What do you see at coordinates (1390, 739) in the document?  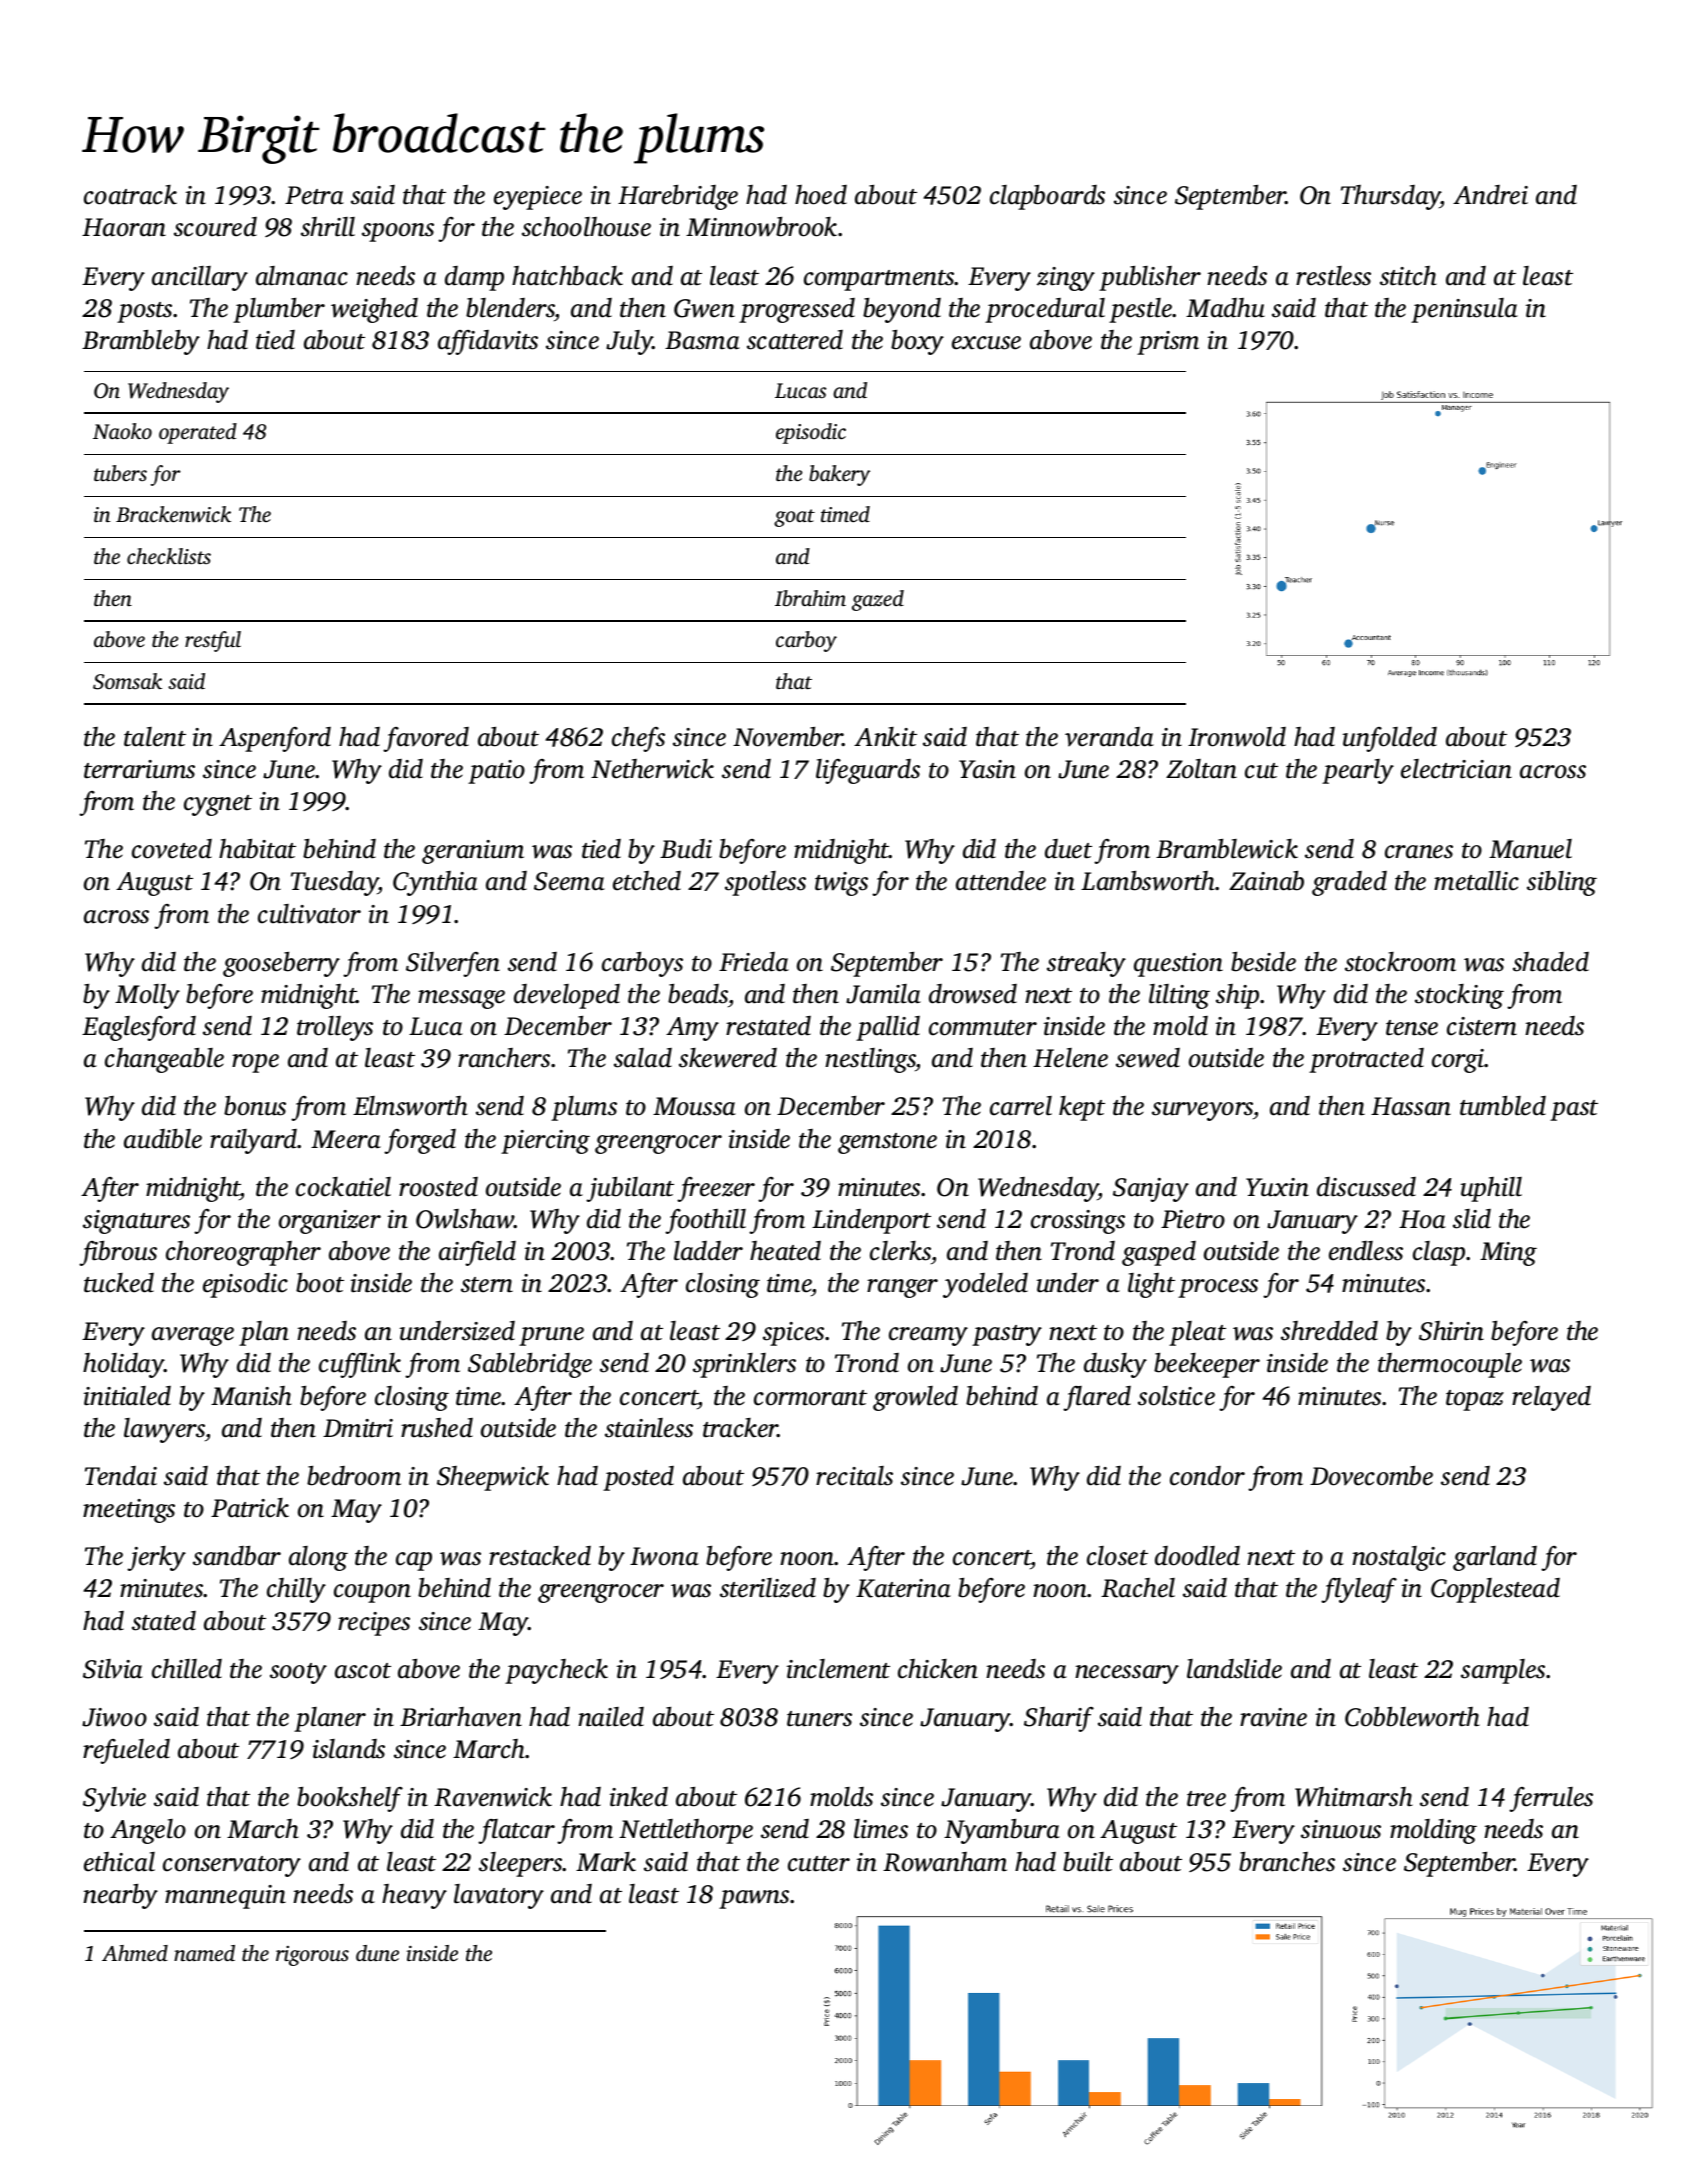 I see `unfolded` at bounding box center [1390, 739].
